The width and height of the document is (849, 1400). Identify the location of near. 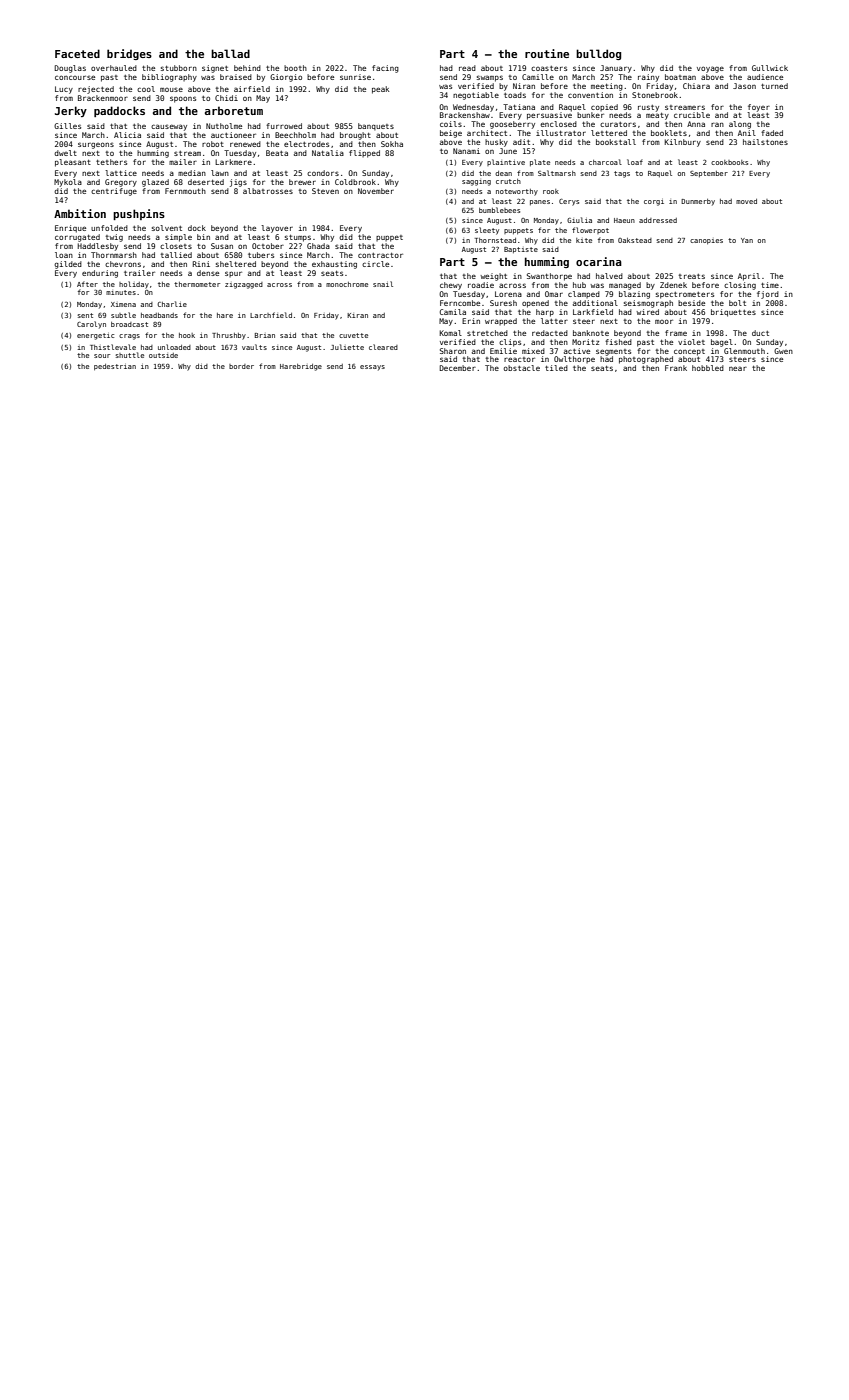
(738, 368).
